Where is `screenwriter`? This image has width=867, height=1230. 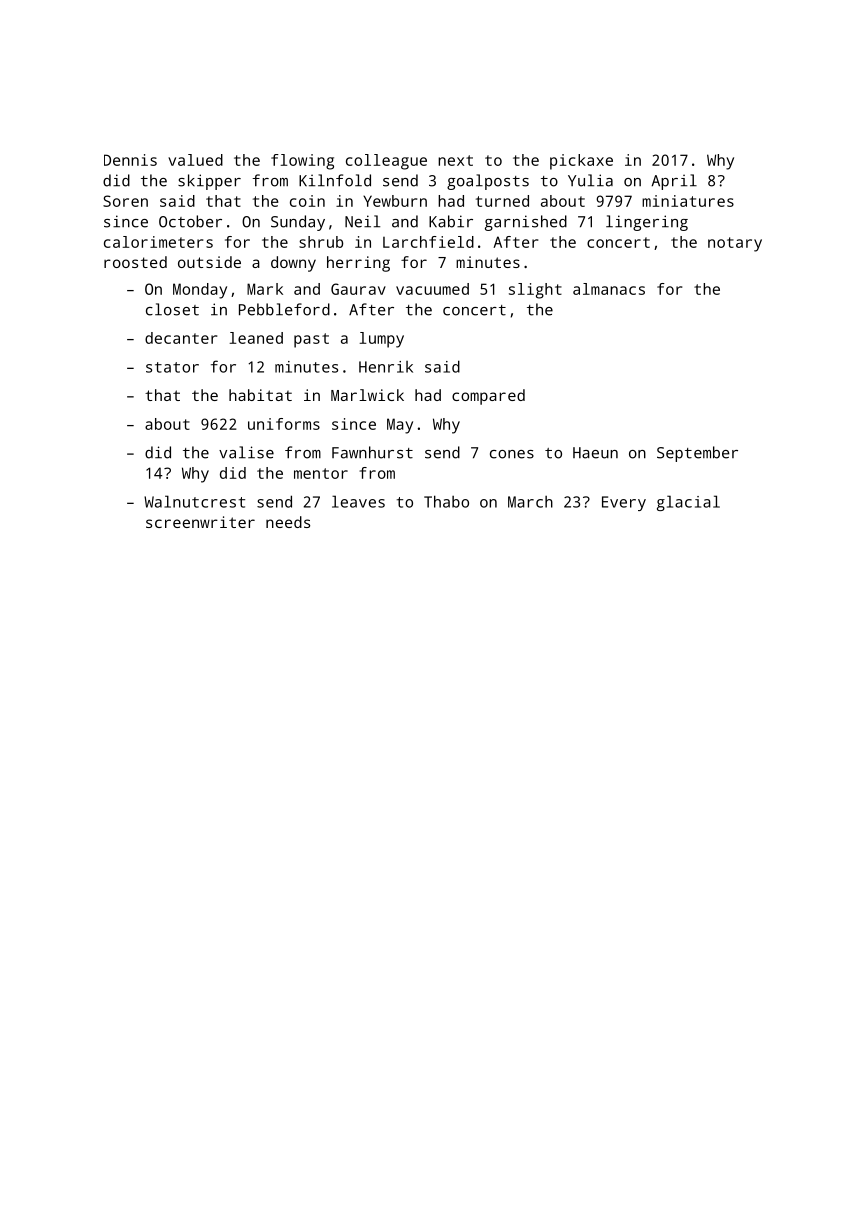
screenwriter is located at coordinates (200, 522).
